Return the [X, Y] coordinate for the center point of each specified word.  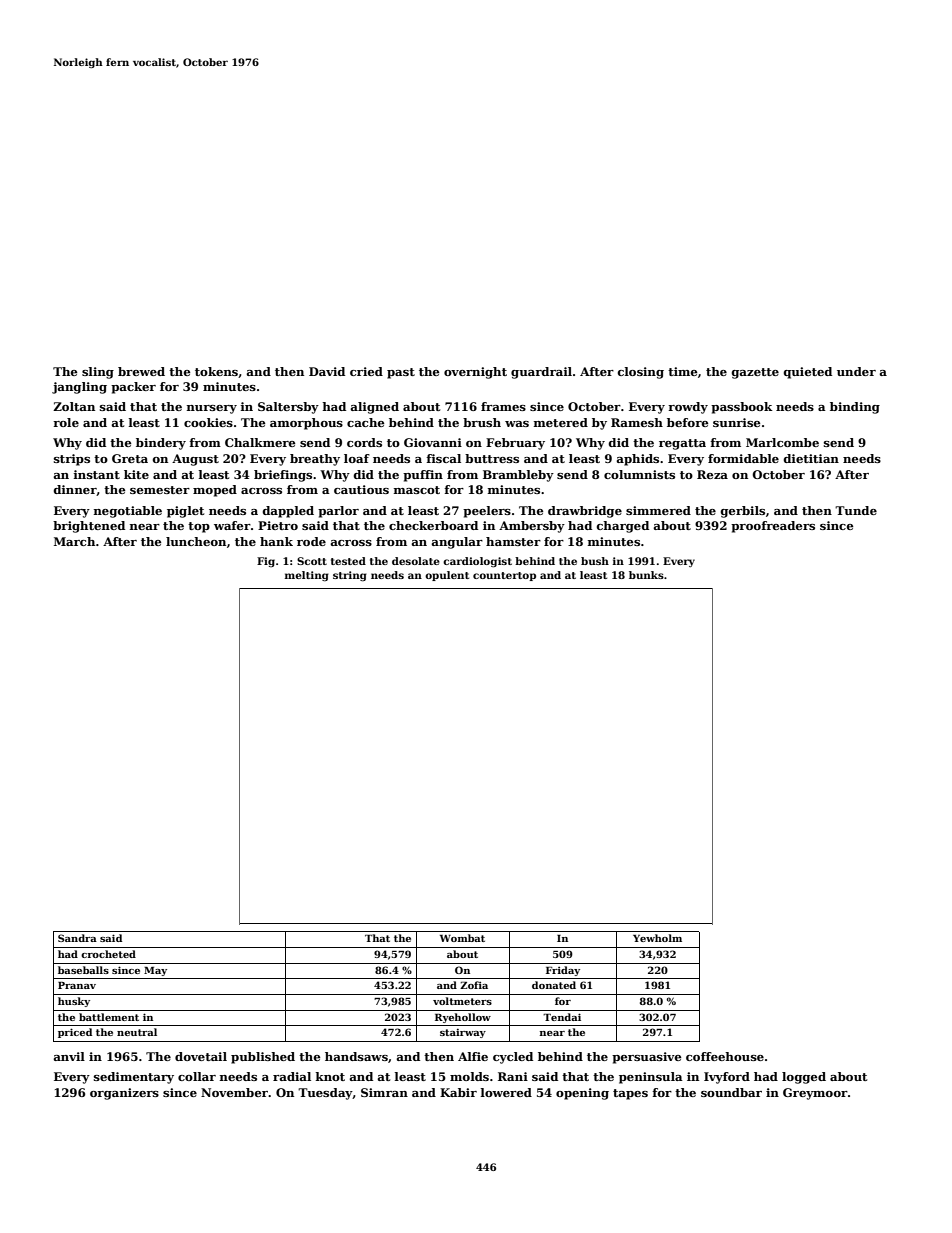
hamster [513, 541]
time [682, 371]
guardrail [541, 373]
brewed [141, 371]
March [74, 541]
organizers [124, 1094]
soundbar [731, 1092]
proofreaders [773, 527]
